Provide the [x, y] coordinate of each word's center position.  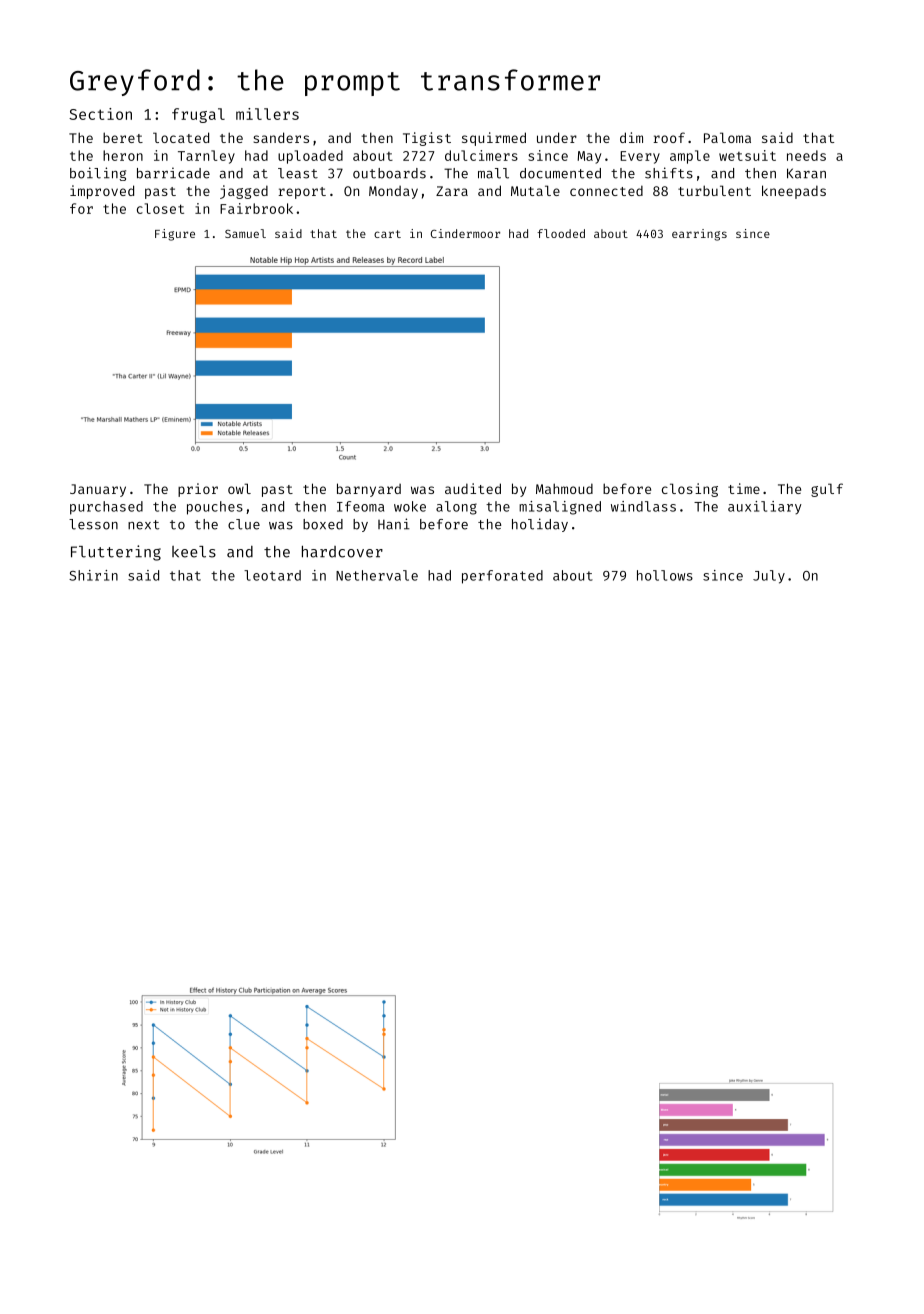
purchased [106, 508]
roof [669, 137]
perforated [502, 577]
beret [123, 137]
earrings [699, 235]
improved [102, 192]
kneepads [794, 192]
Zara [452, 191]
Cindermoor [465, 233]
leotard [272, 575]
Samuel [245, 233]
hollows [665, 575]
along [456, 508]
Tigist [427, 139]
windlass [643, 506]
